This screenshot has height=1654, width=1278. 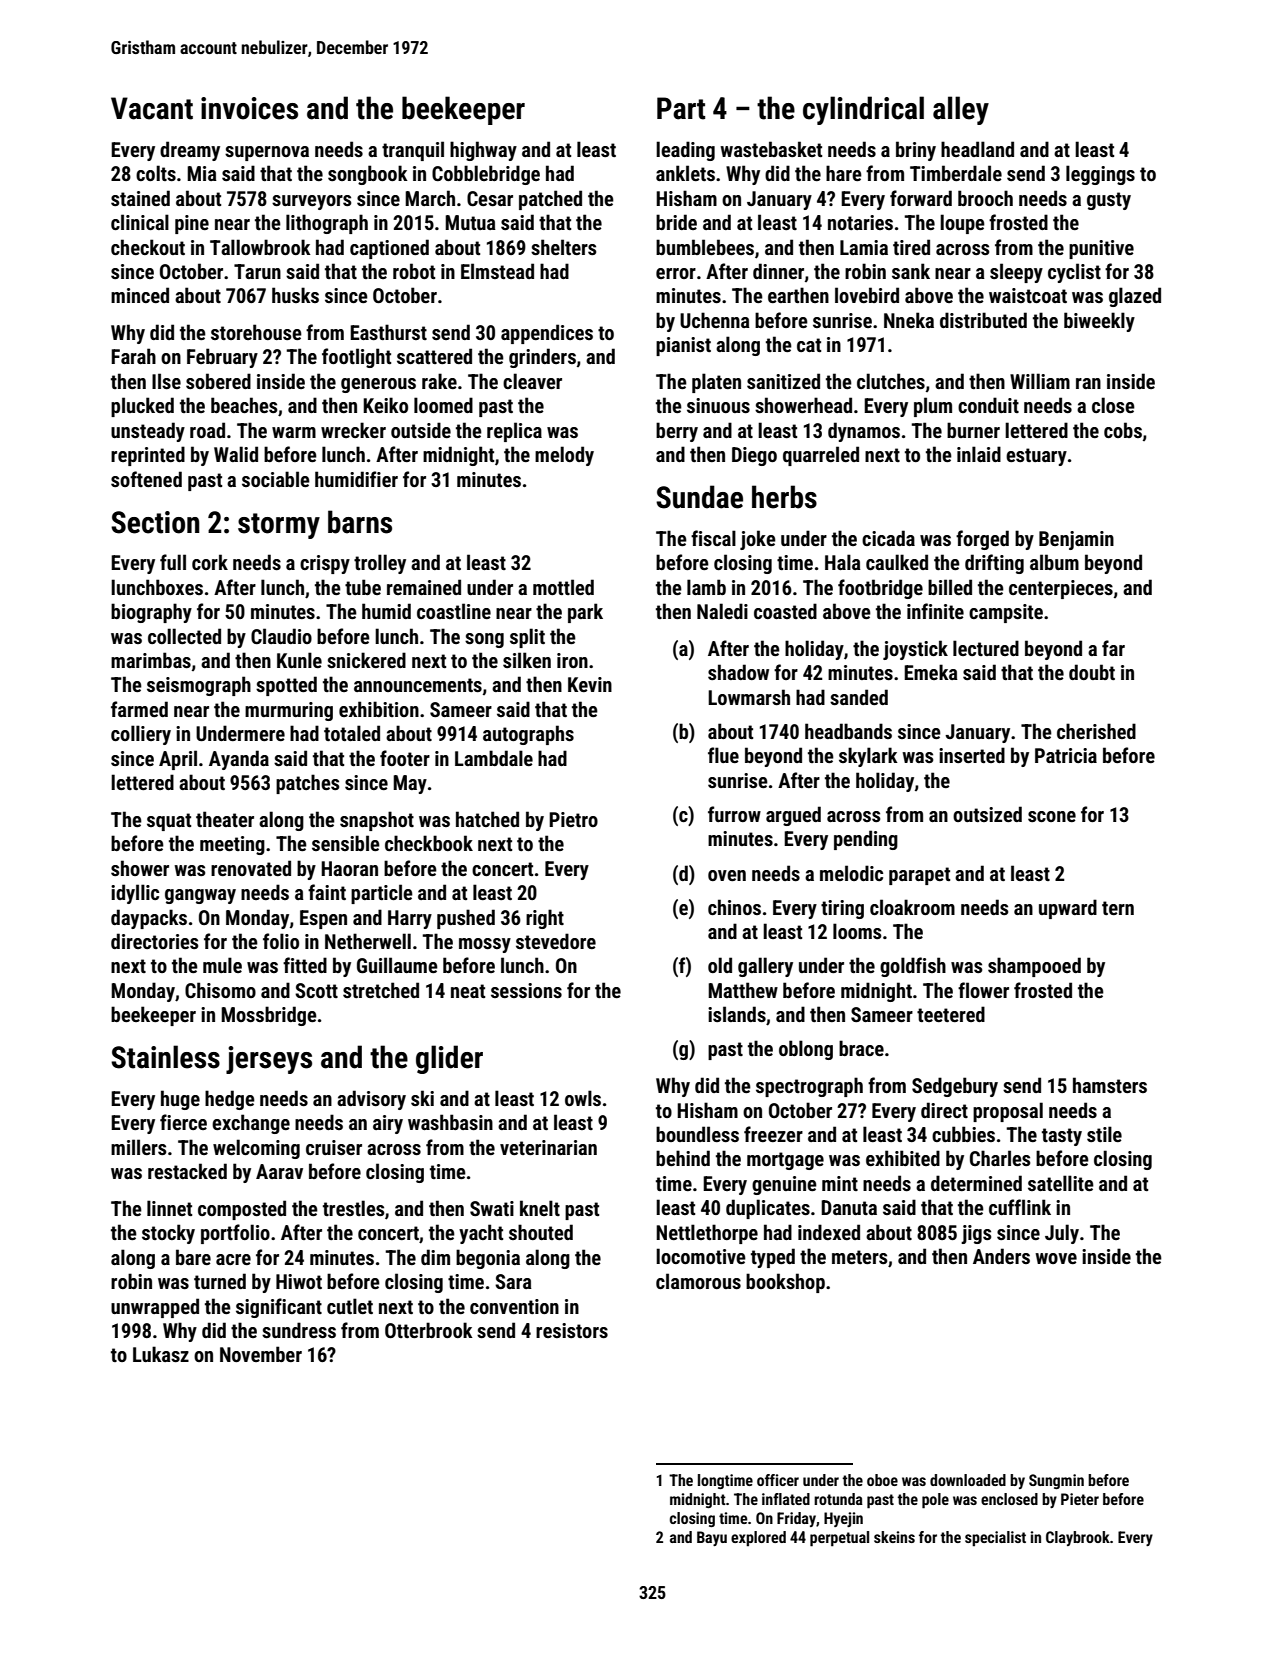 What do you see at coordinates (880, 589) in the screenshot?
I see `footbridge` at bounding box center [880, 589].
